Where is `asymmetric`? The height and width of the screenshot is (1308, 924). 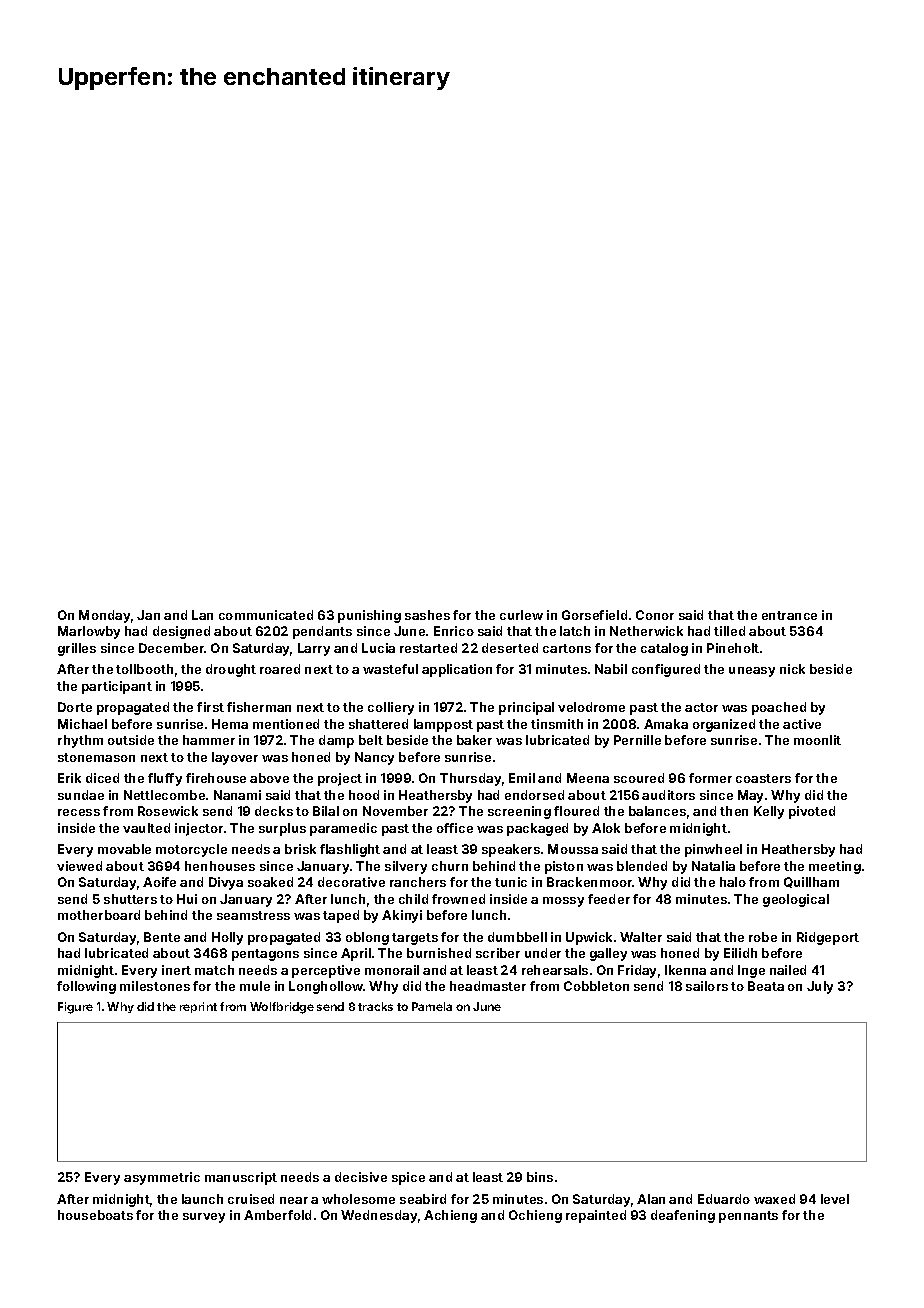 asymmetric is located at coordinates (162, 1178).
